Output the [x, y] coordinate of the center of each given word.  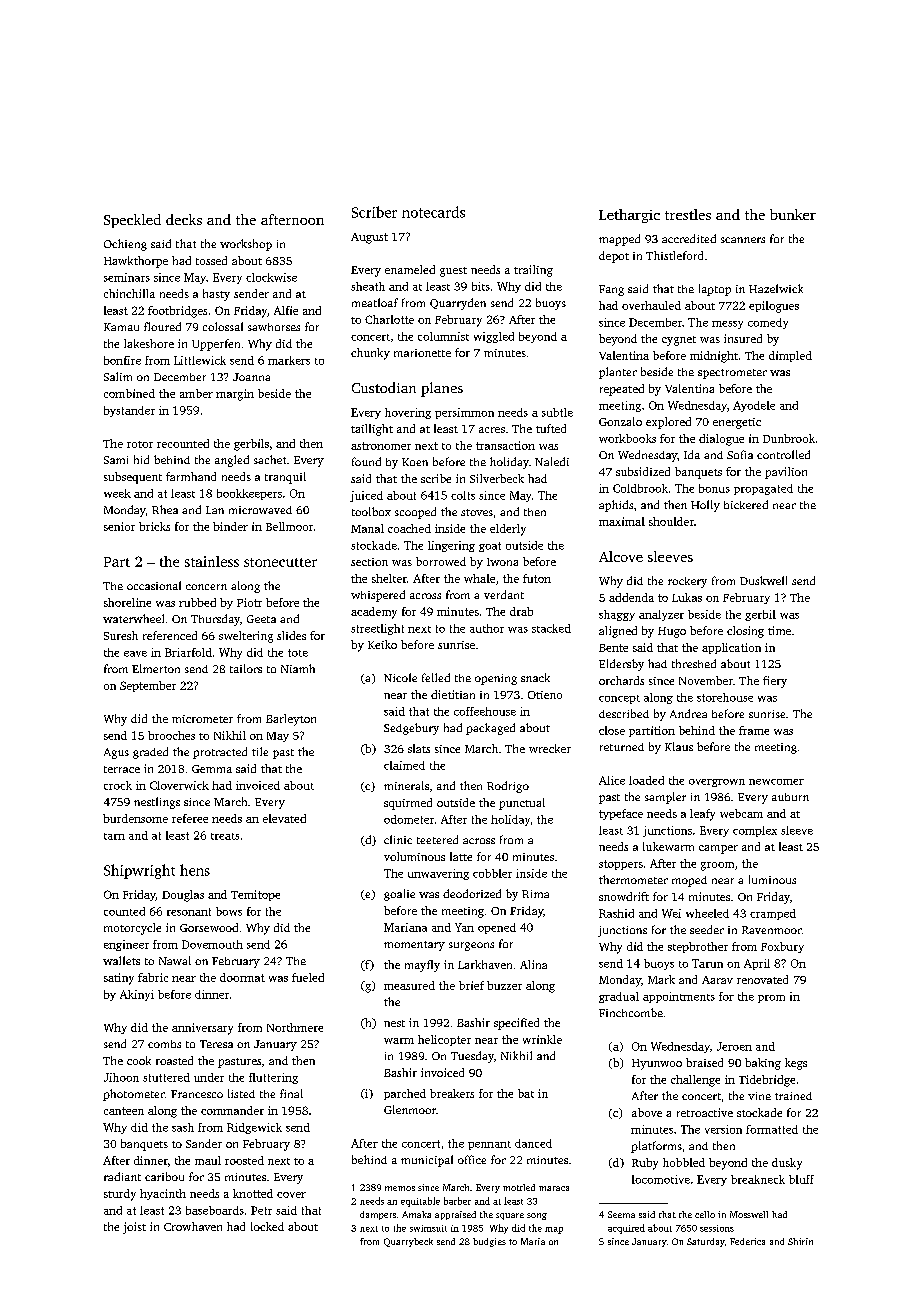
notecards [433, 212]
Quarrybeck [408, 1242]
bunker [793, 214]
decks [184, 219]
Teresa [216, 1044]
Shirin [800, 1241]
